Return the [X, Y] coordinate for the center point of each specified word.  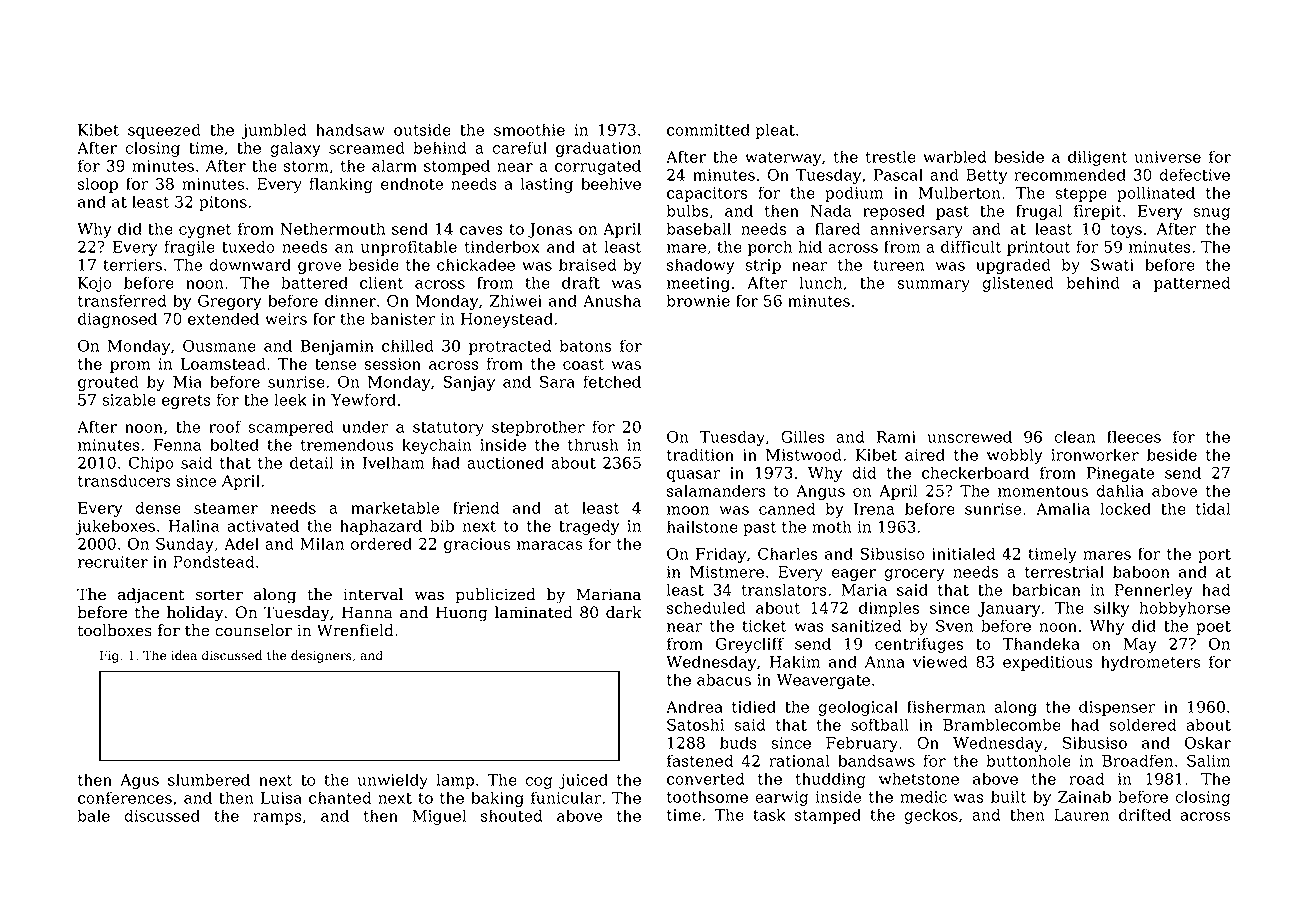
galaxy [295, 149]
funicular [566, 797]
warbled [955, 156]
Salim [1208, 760]
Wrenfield [355, 630]
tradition [700, 454]
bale [94, 815]
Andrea [694, 706]
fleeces [1134, 436]
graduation [598, 149]
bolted [234, 444]
